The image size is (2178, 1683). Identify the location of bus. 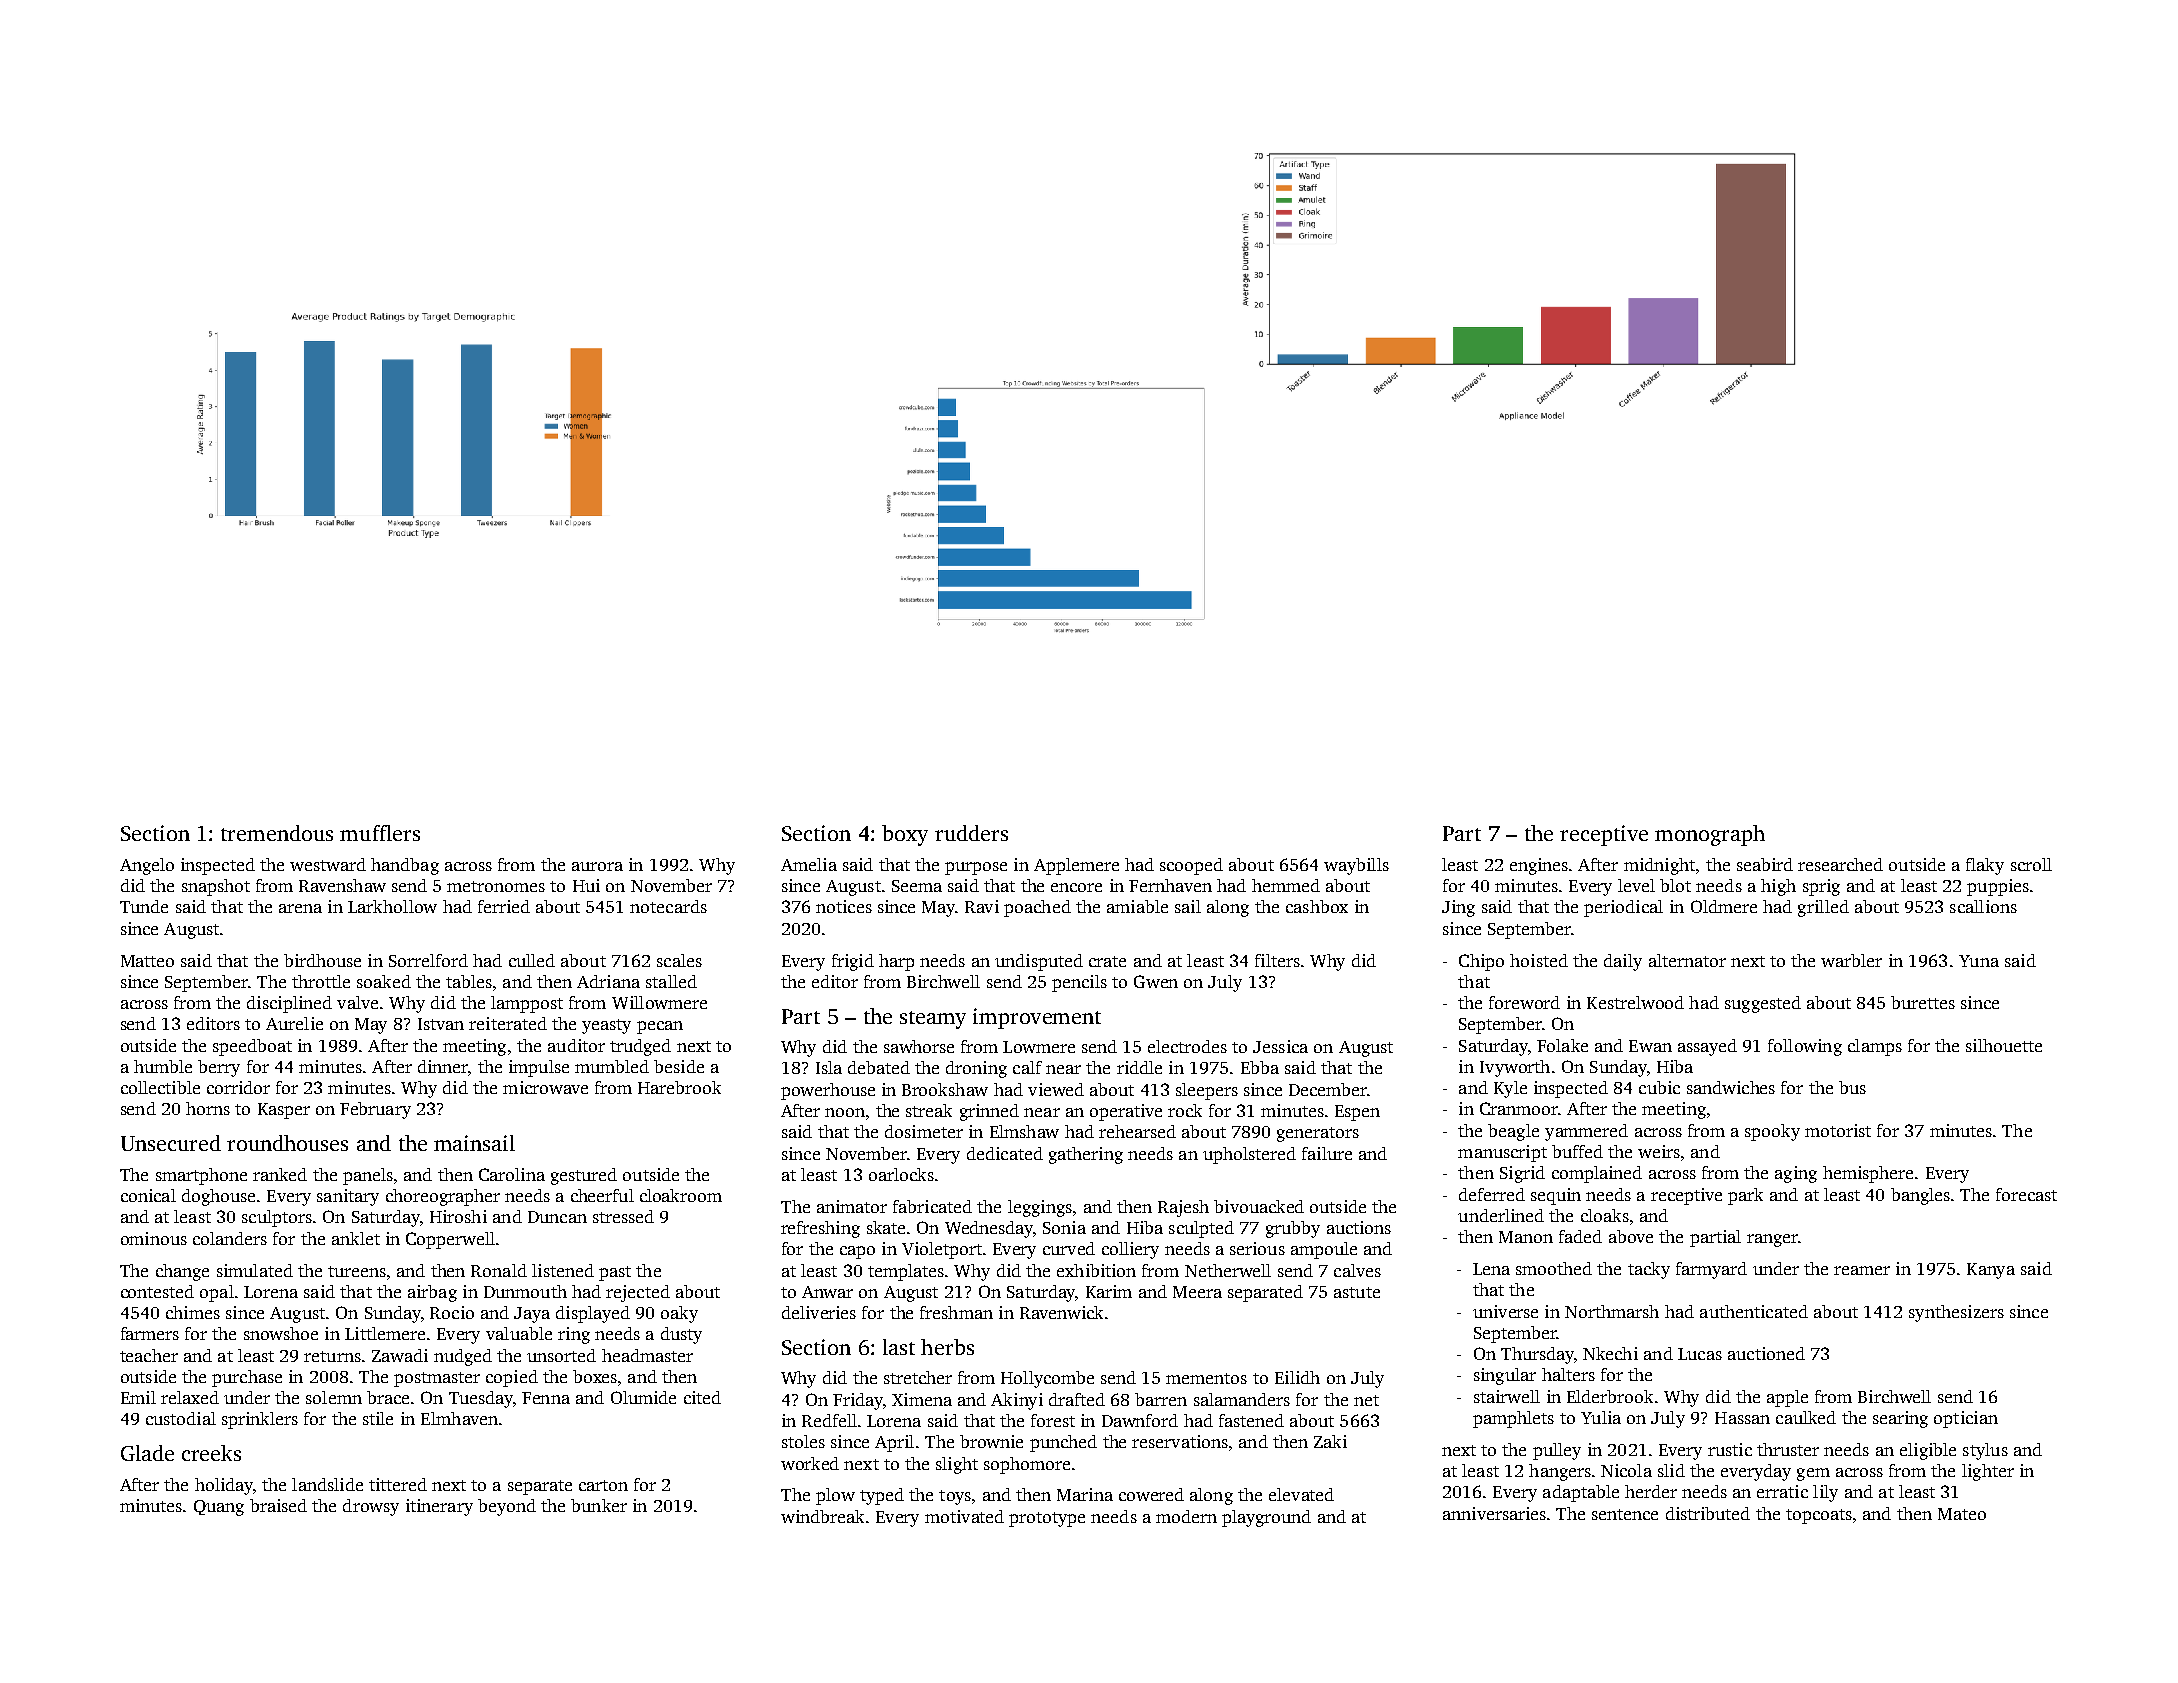
(1852, 1087).
